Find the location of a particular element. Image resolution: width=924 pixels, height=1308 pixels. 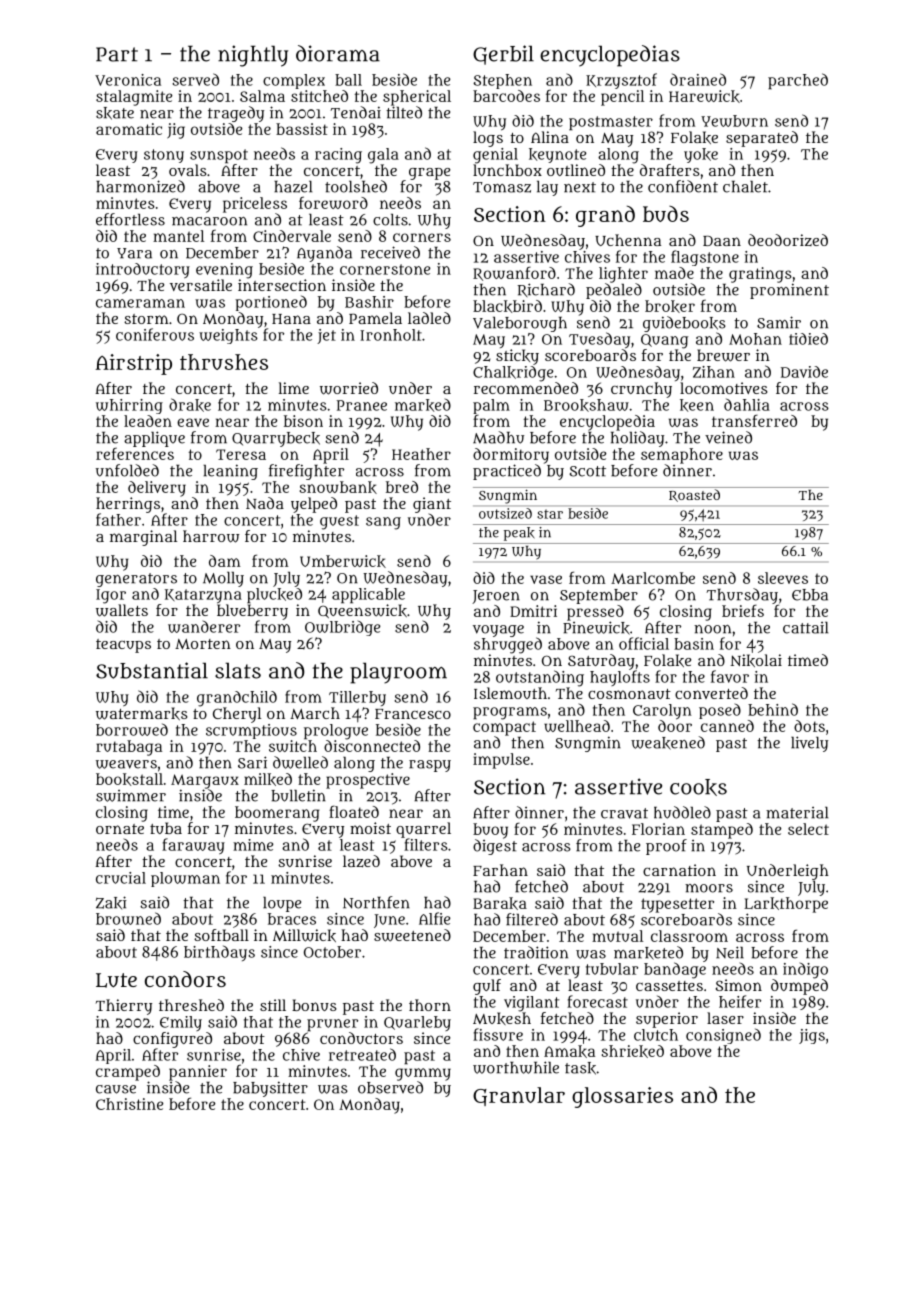

babysitter is located at coordinates (270, 1089).
